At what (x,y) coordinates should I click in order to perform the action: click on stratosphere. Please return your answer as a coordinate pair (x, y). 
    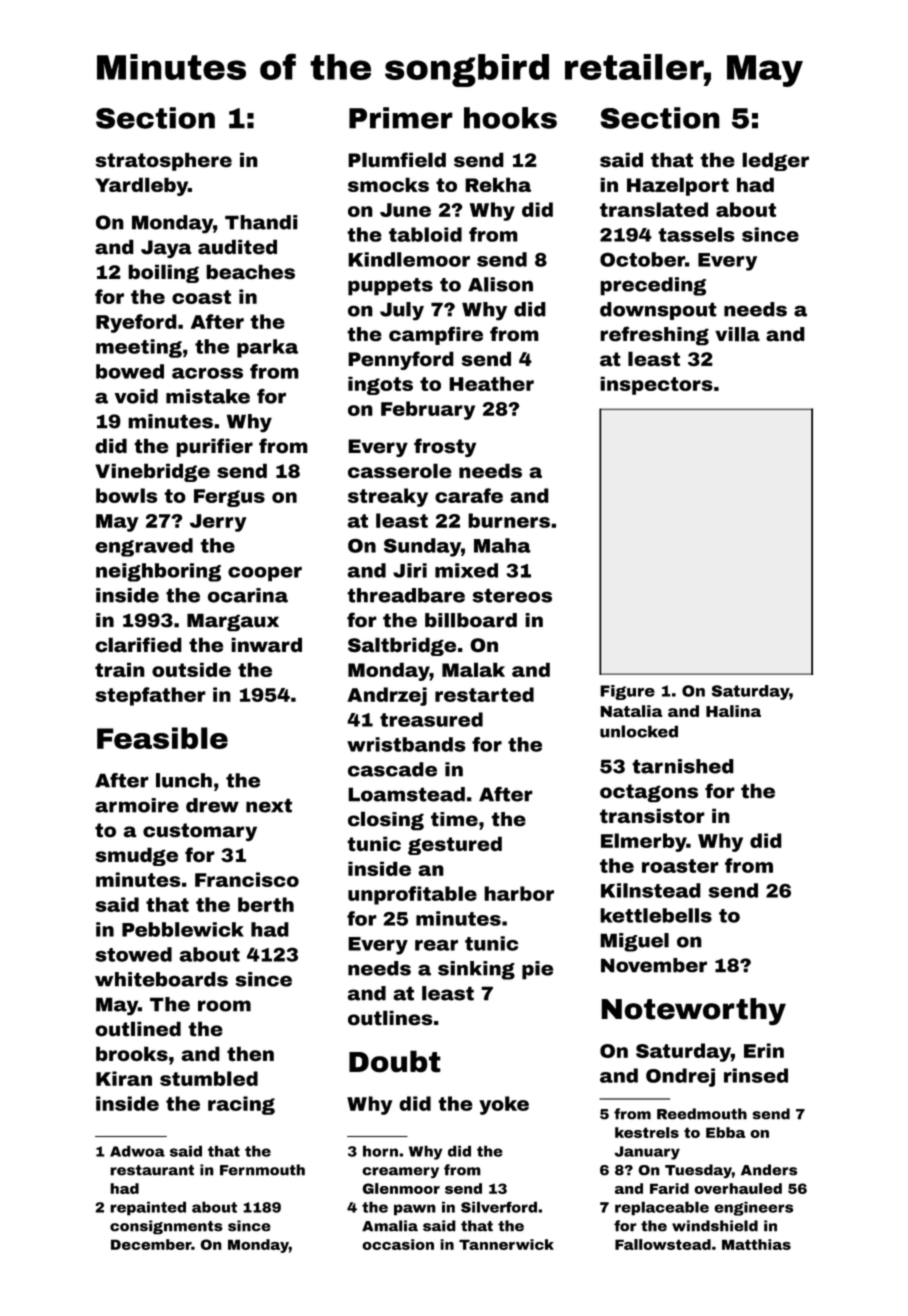
    Looking at the image, I should click on (163, 161).
